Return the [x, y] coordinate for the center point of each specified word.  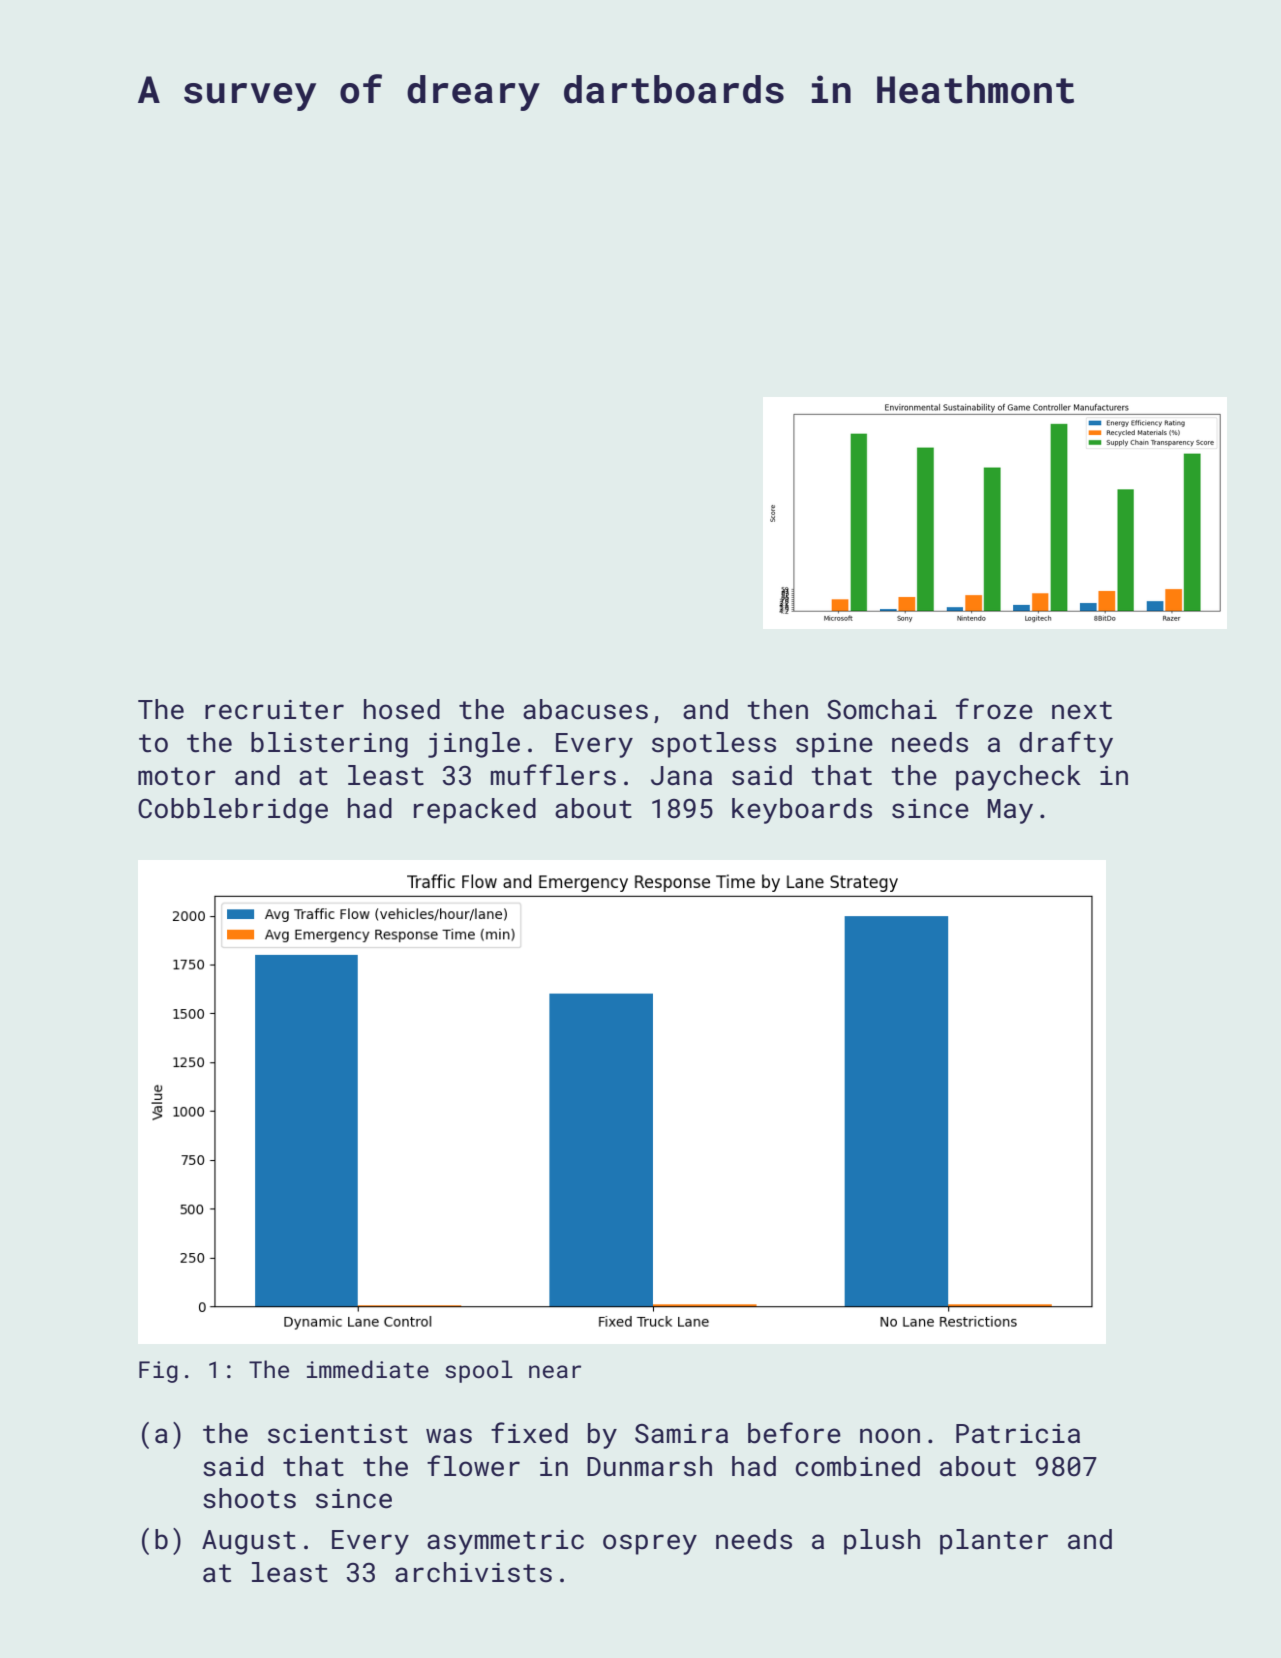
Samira [681, 1434]
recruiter [274, 710]
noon [890, 1435]
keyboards [802, 811]
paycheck [1018, 778]
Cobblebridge [233, 811]
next [1082, 710]
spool [479, 1371]
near [555, 1371]
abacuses [585, 709]
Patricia [1018, 1434]
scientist [338, 1434]
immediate [368, 1369]
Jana [681, 776]
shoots [249, 1498]
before [794, 1433]
